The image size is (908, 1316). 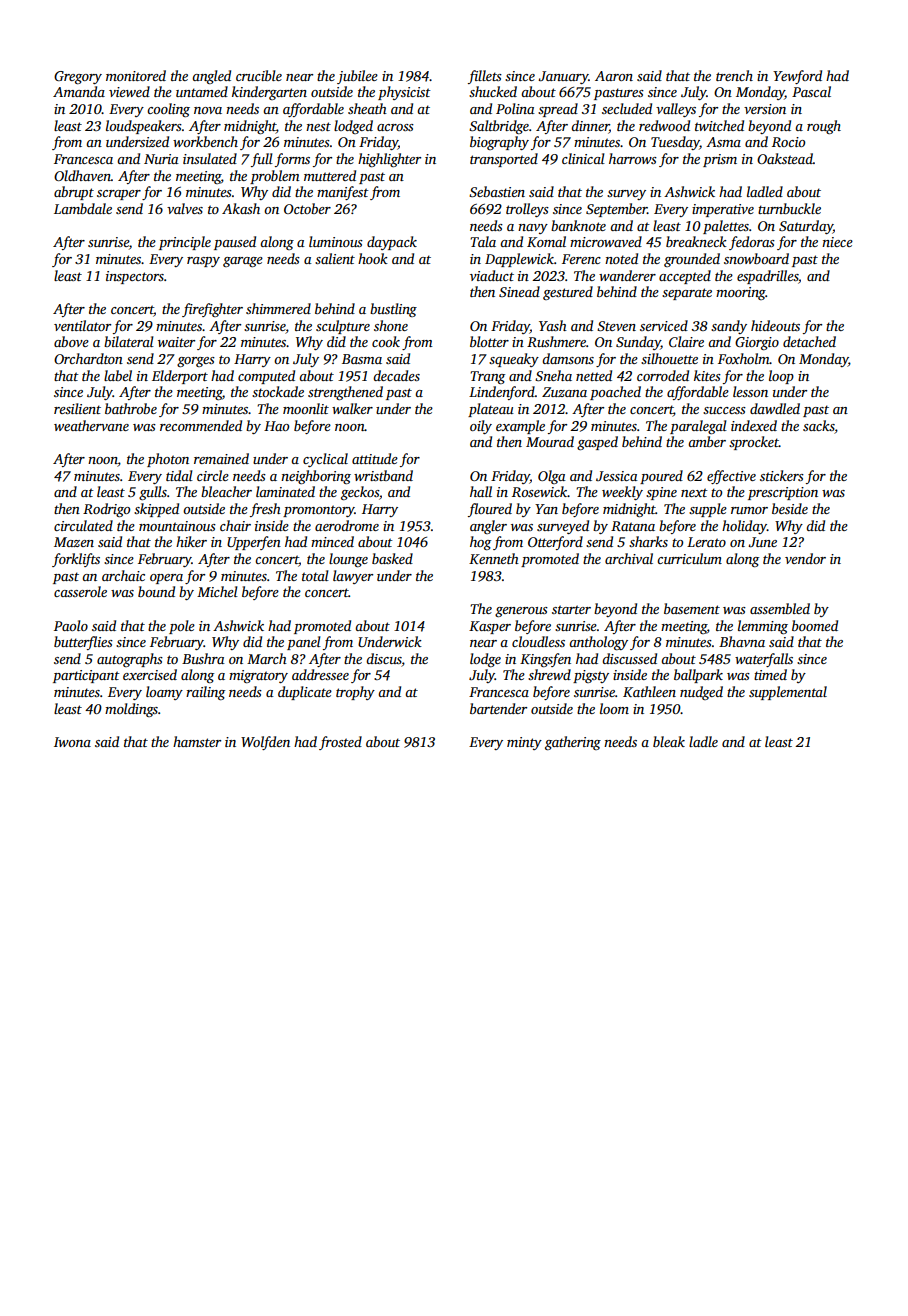 What do you see at coordinates (276, 426) in the screenshot?
I see `Hao` at bounding box center [276, 426].
